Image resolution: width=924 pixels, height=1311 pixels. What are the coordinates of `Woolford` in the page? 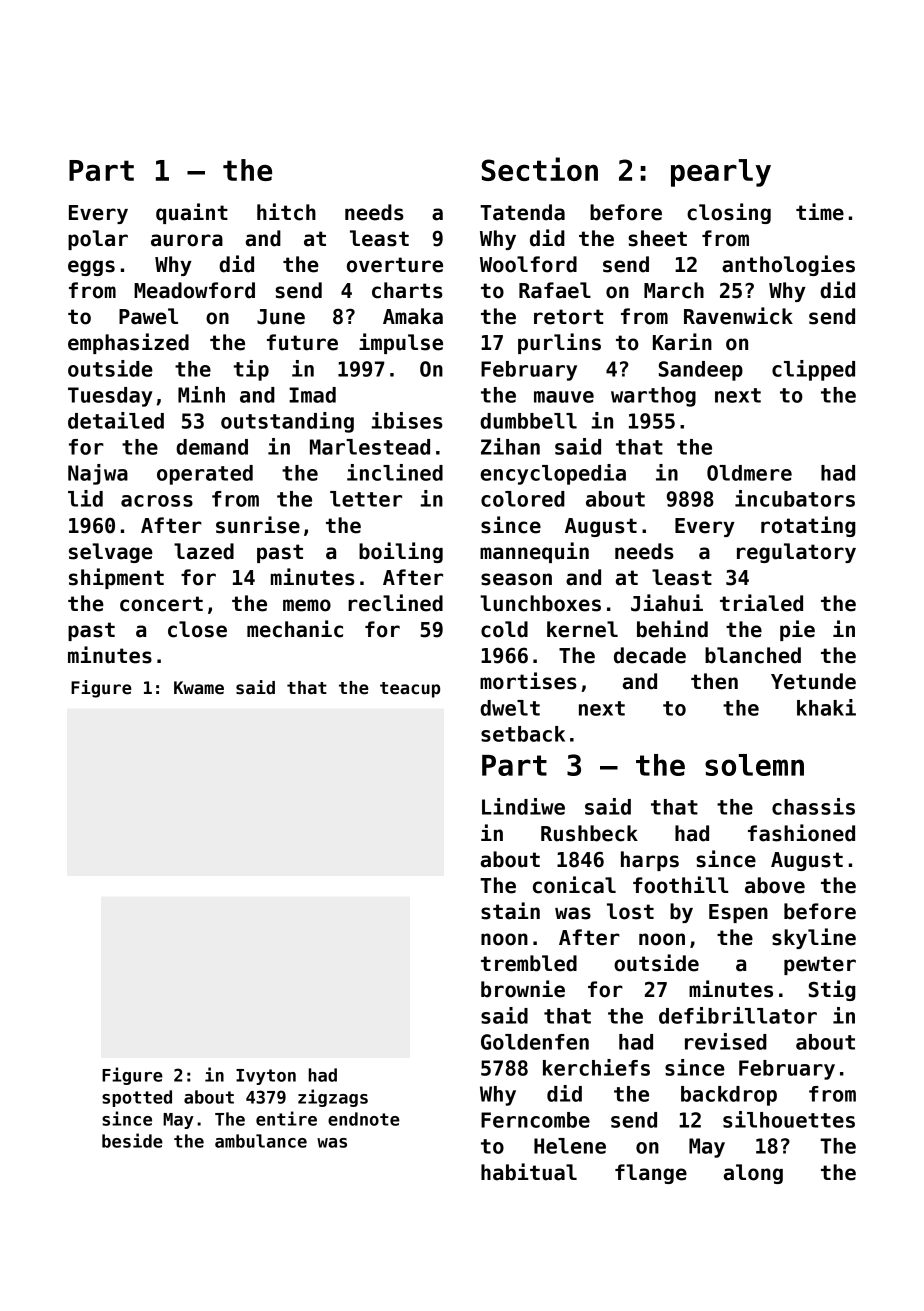 It's located at (528, 264).
